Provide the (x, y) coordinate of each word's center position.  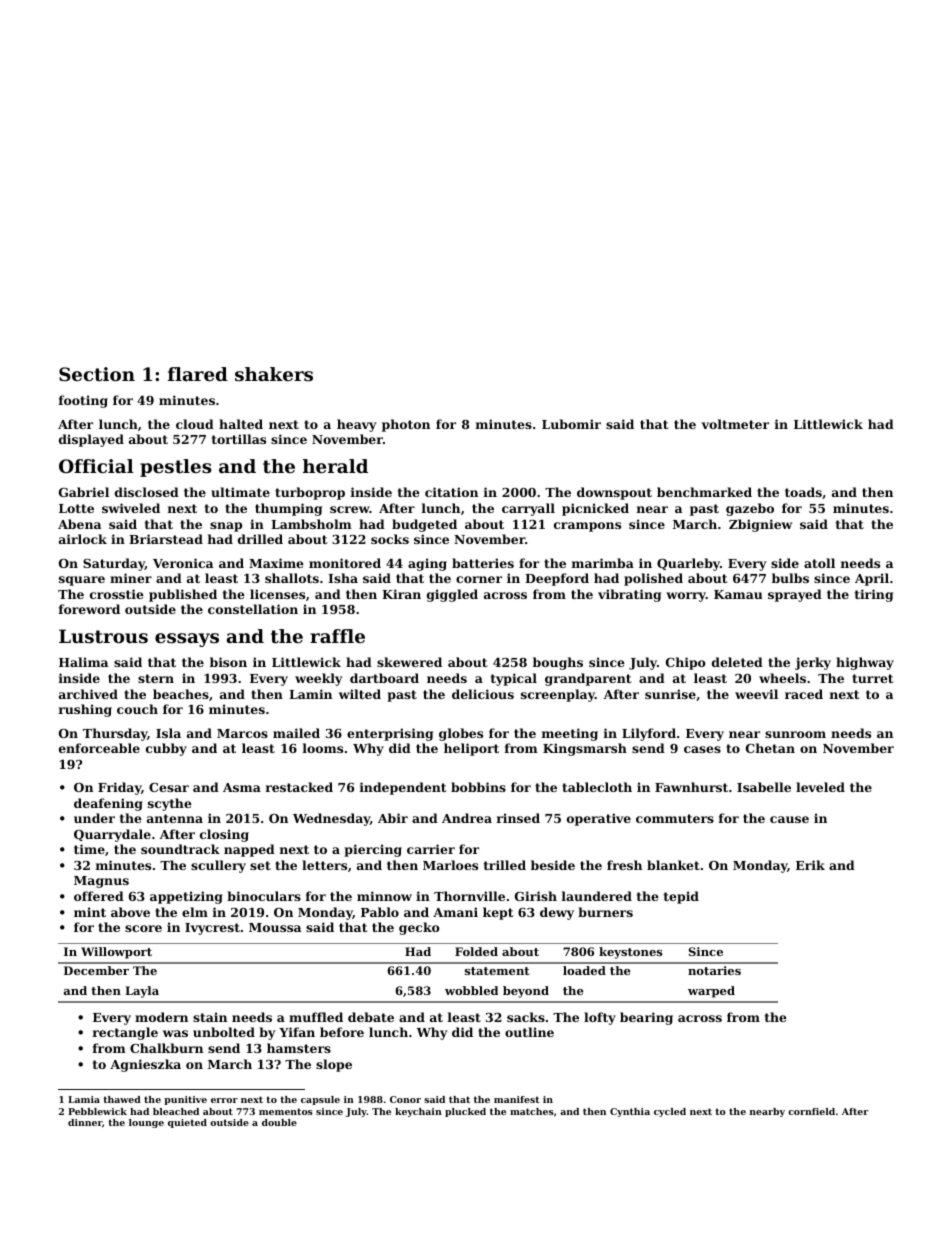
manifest (517, 1099)
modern (161, 1017)
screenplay (558, 695)
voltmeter (735, 424)
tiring (874, 595)
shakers (274, 374)
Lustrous (103, 636)
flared (198, 374)
